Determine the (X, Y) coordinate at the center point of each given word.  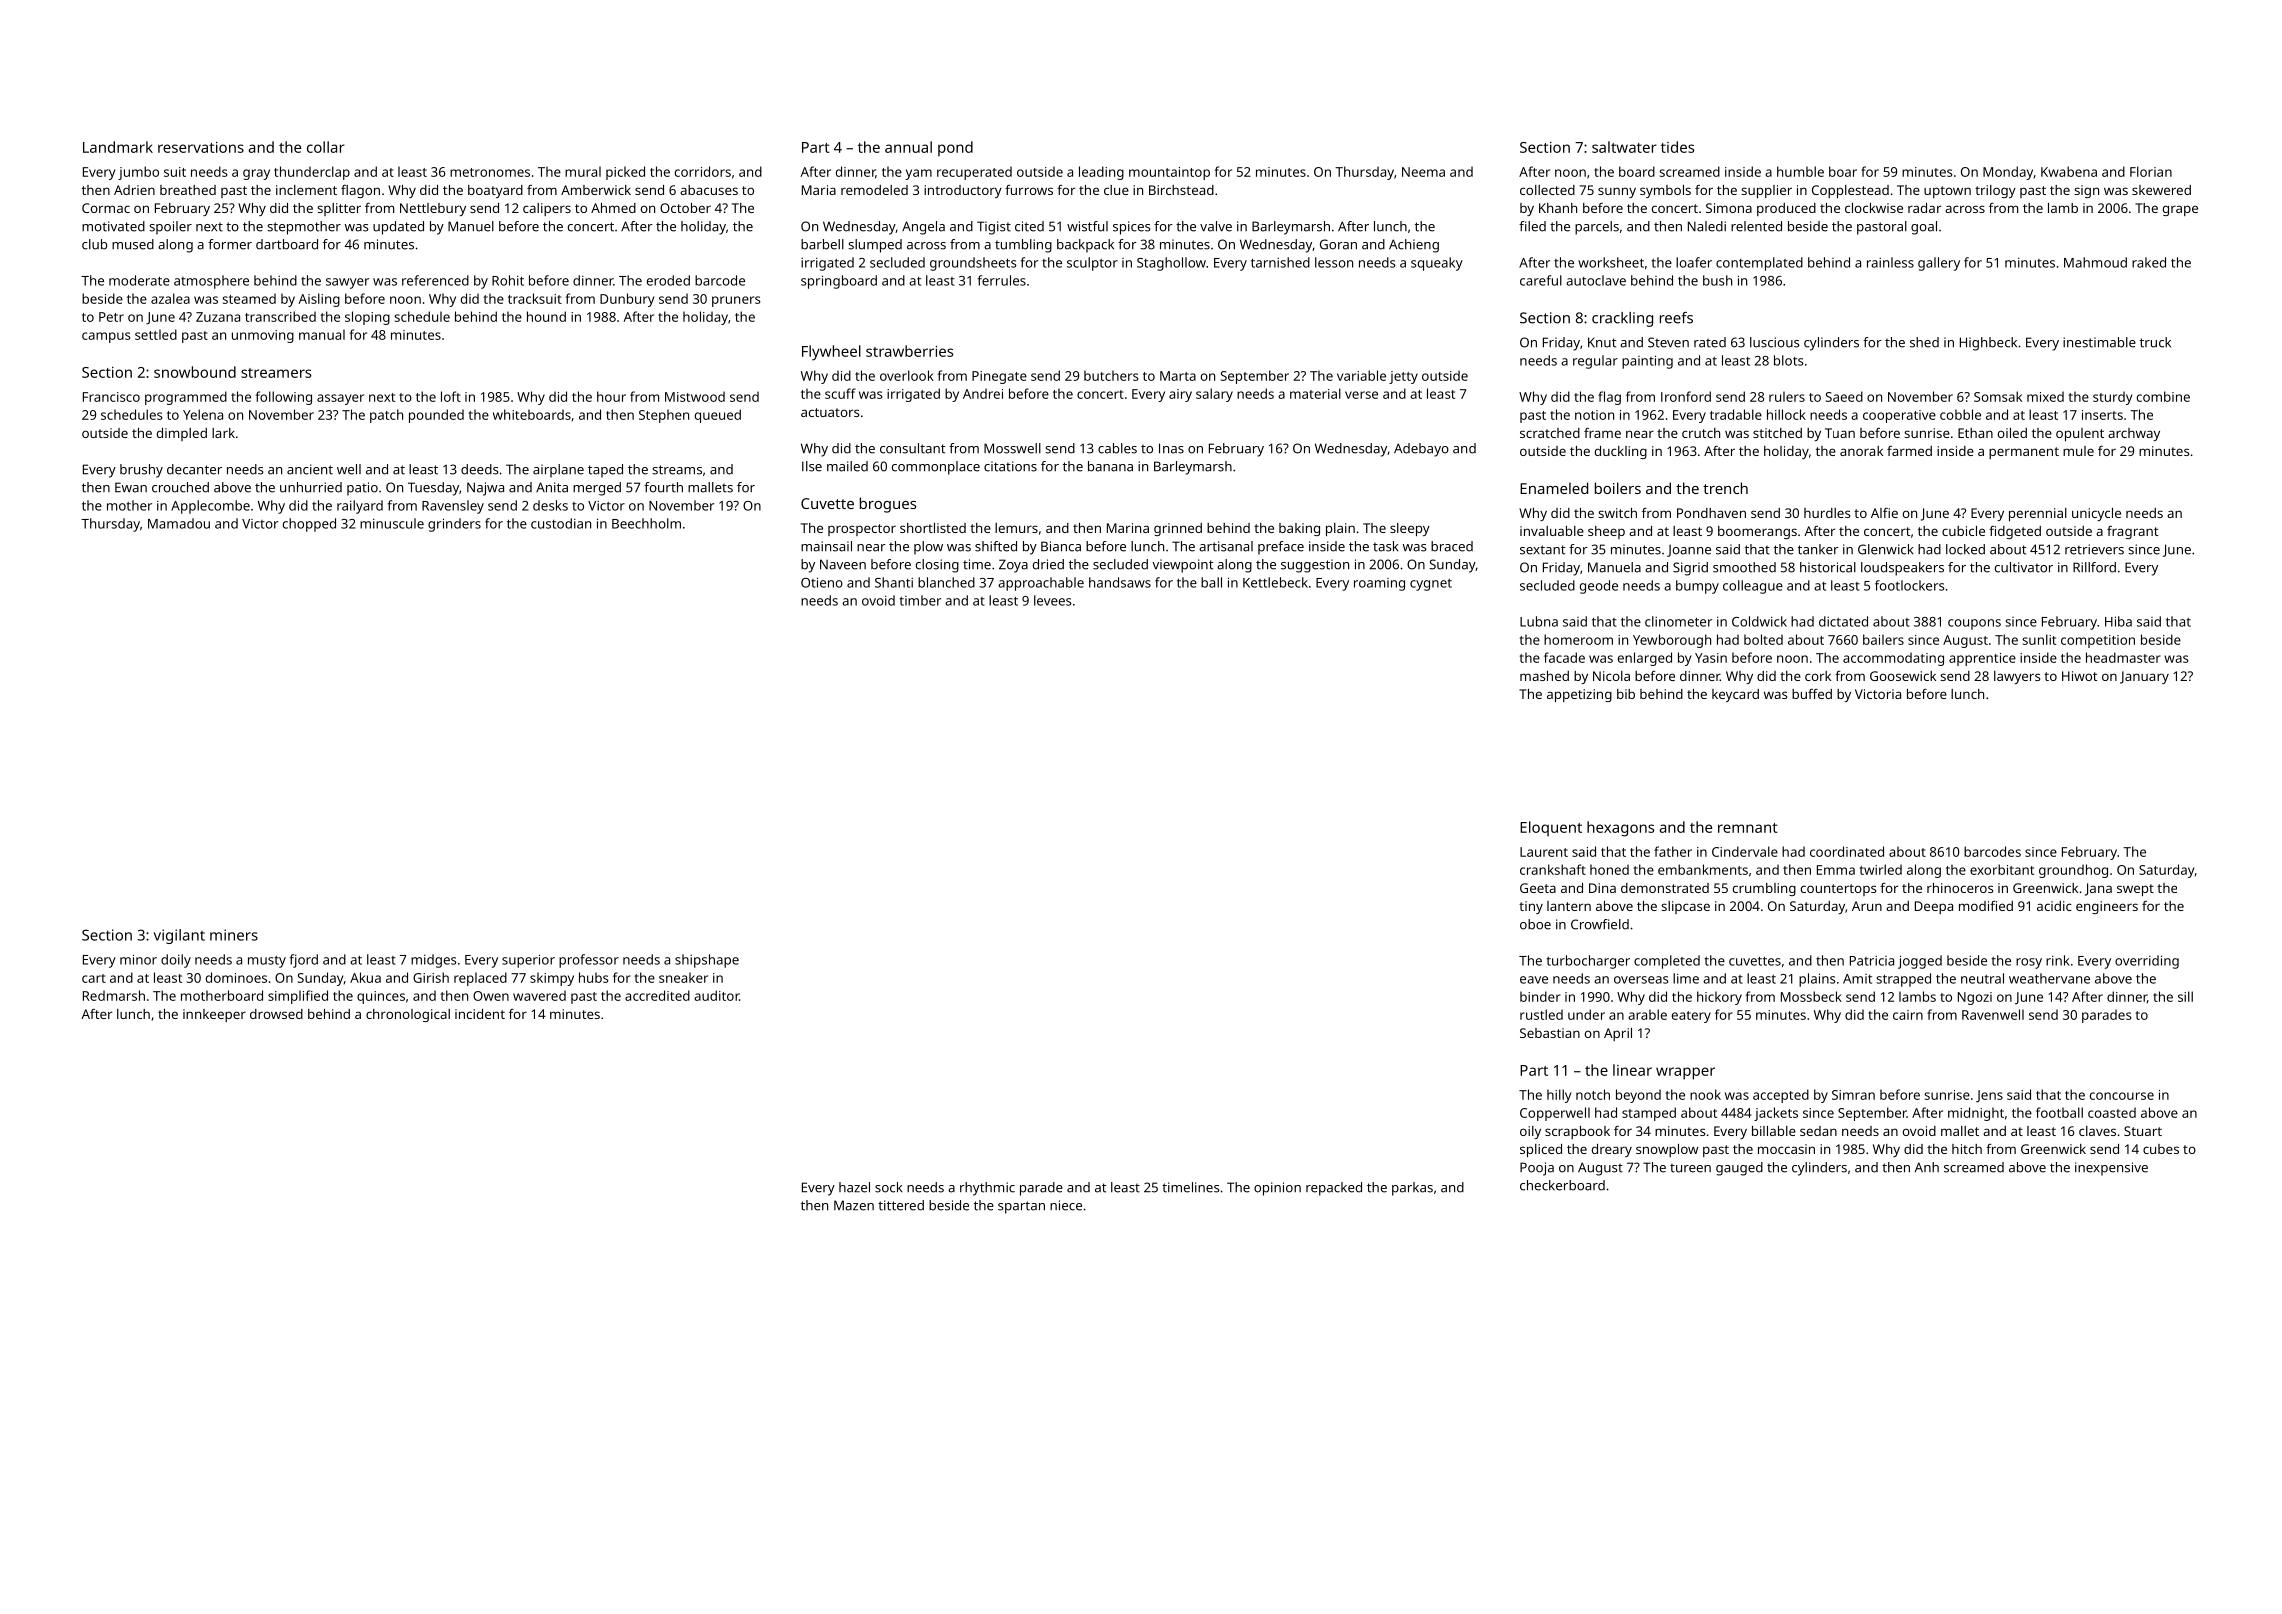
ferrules (1002, 280)
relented (1756, 226)
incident (480, 1014)
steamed (249, 298)
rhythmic (987, 1189)
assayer (340, 399)
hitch (1967, 1149)
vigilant (179, 936)
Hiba (2118, 621)
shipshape (707, 961)
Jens (1989, 1096)
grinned (1178, 529)
